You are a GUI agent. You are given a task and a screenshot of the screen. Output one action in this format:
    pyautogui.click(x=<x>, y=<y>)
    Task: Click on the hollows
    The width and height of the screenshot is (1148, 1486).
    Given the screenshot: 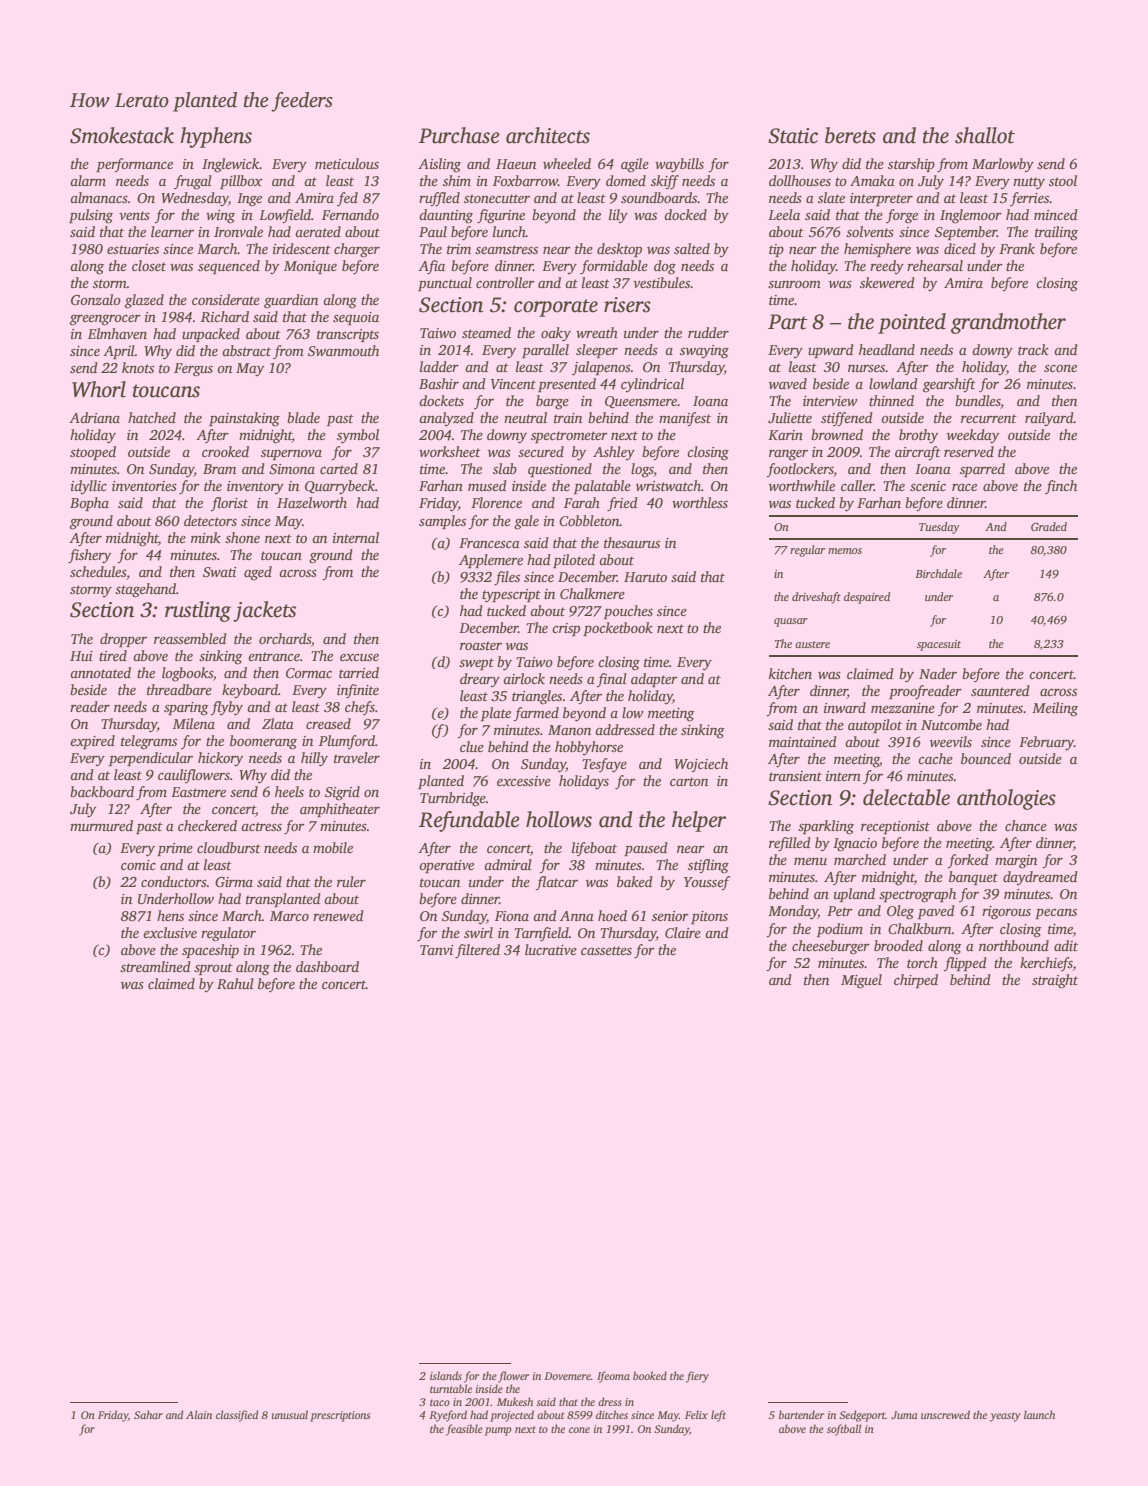 What is the action you would take?
    pyautogui.click(x=559, y=819)
